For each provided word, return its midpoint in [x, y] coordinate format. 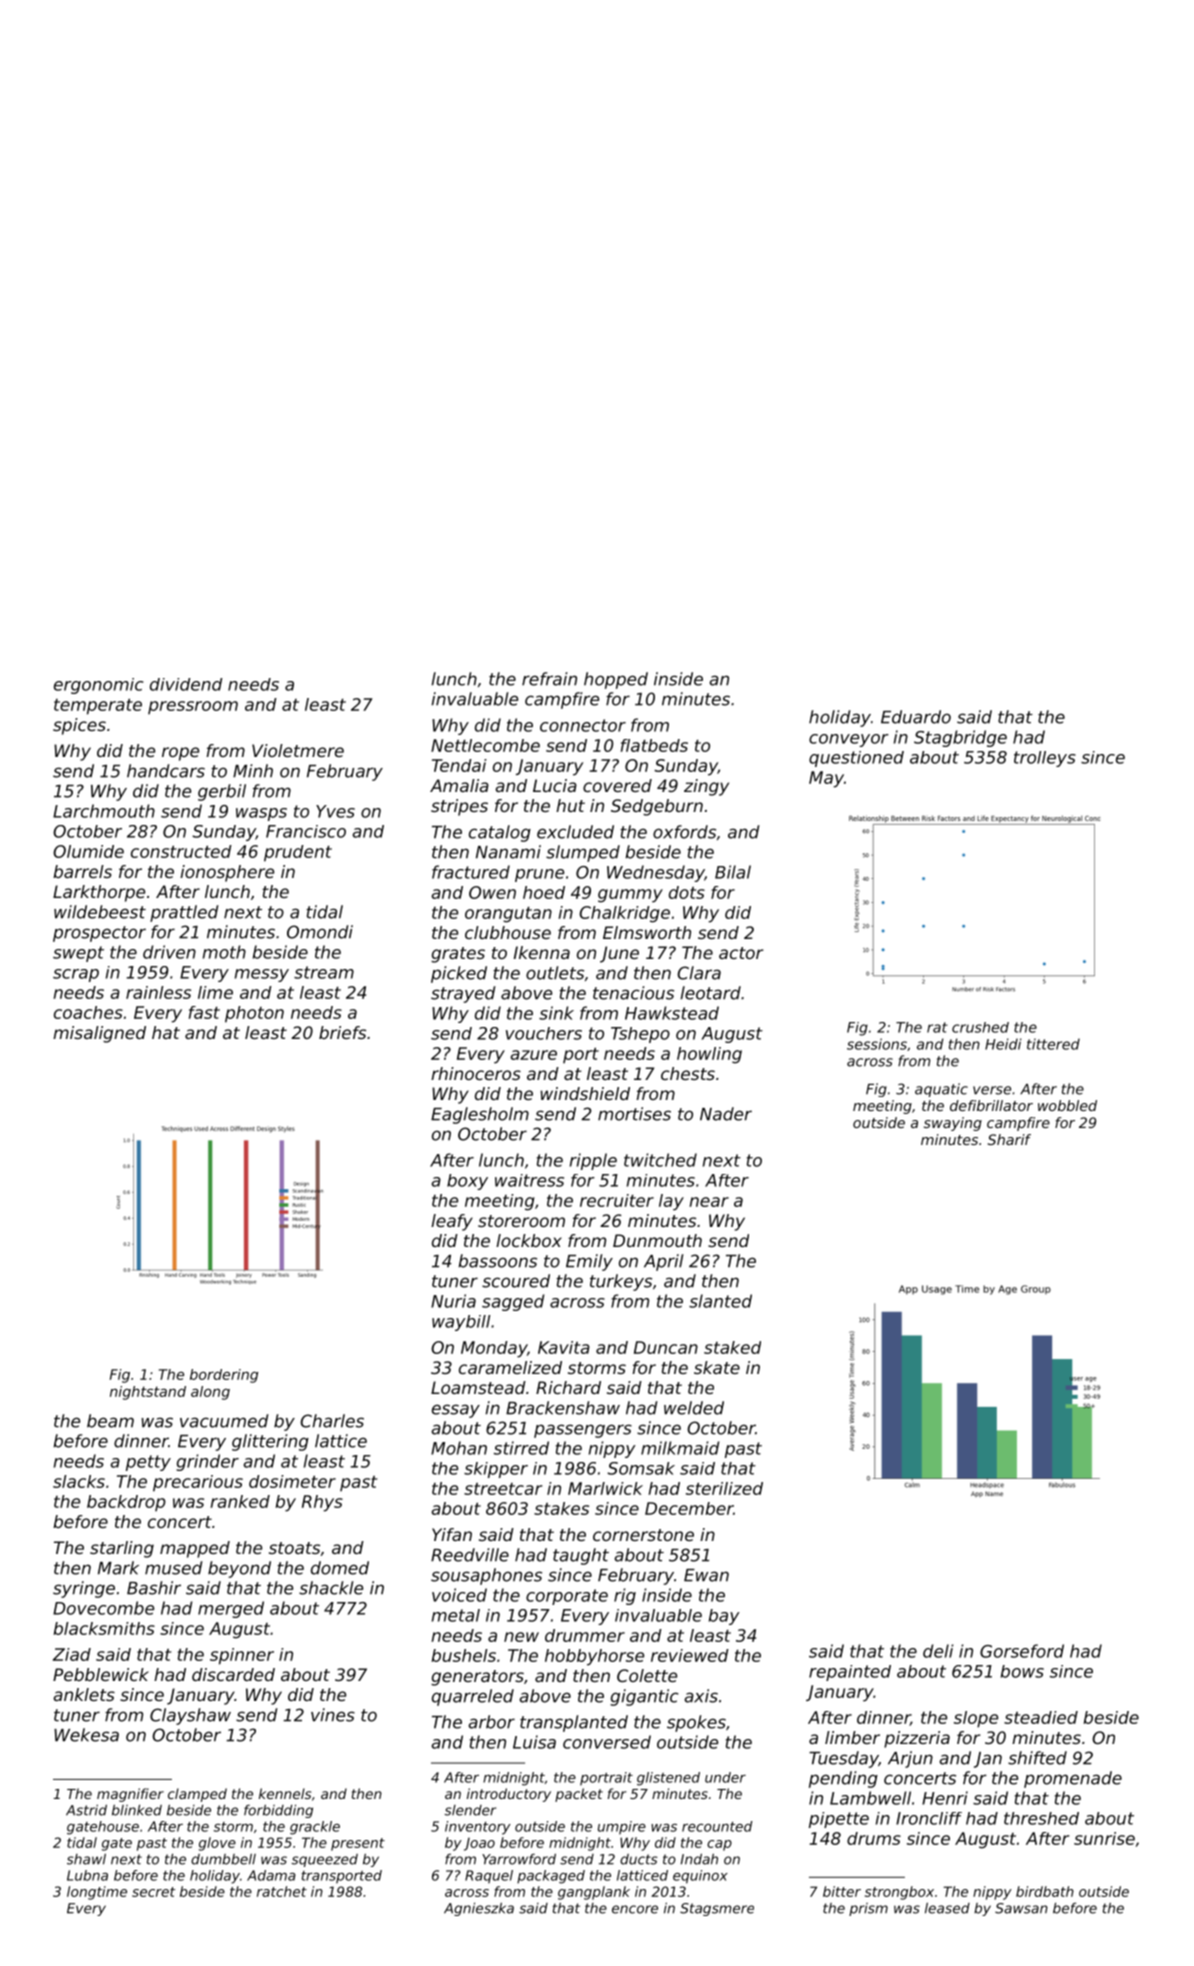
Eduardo [916, 717]
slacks [79, 1481]
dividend [186, 684]
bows [1022, 1671]
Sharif [1009, 1139]
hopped [616, 680]
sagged [513, 1302]
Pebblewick [101, 1674]
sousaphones [486, 1576]
